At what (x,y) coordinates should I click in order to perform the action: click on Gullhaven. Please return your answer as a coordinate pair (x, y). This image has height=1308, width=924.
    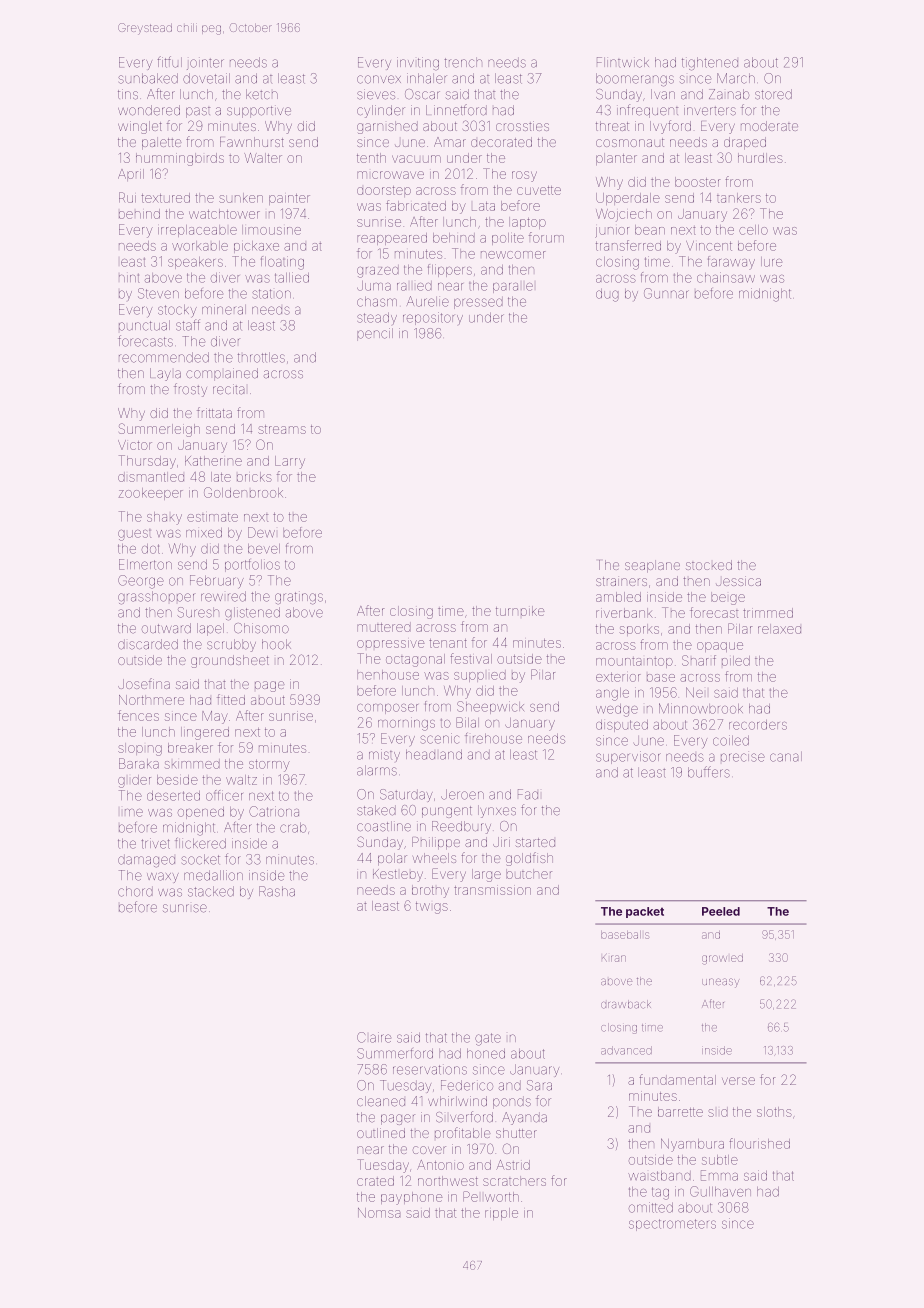
    Looking at the image, I should click on (720, 1191).
